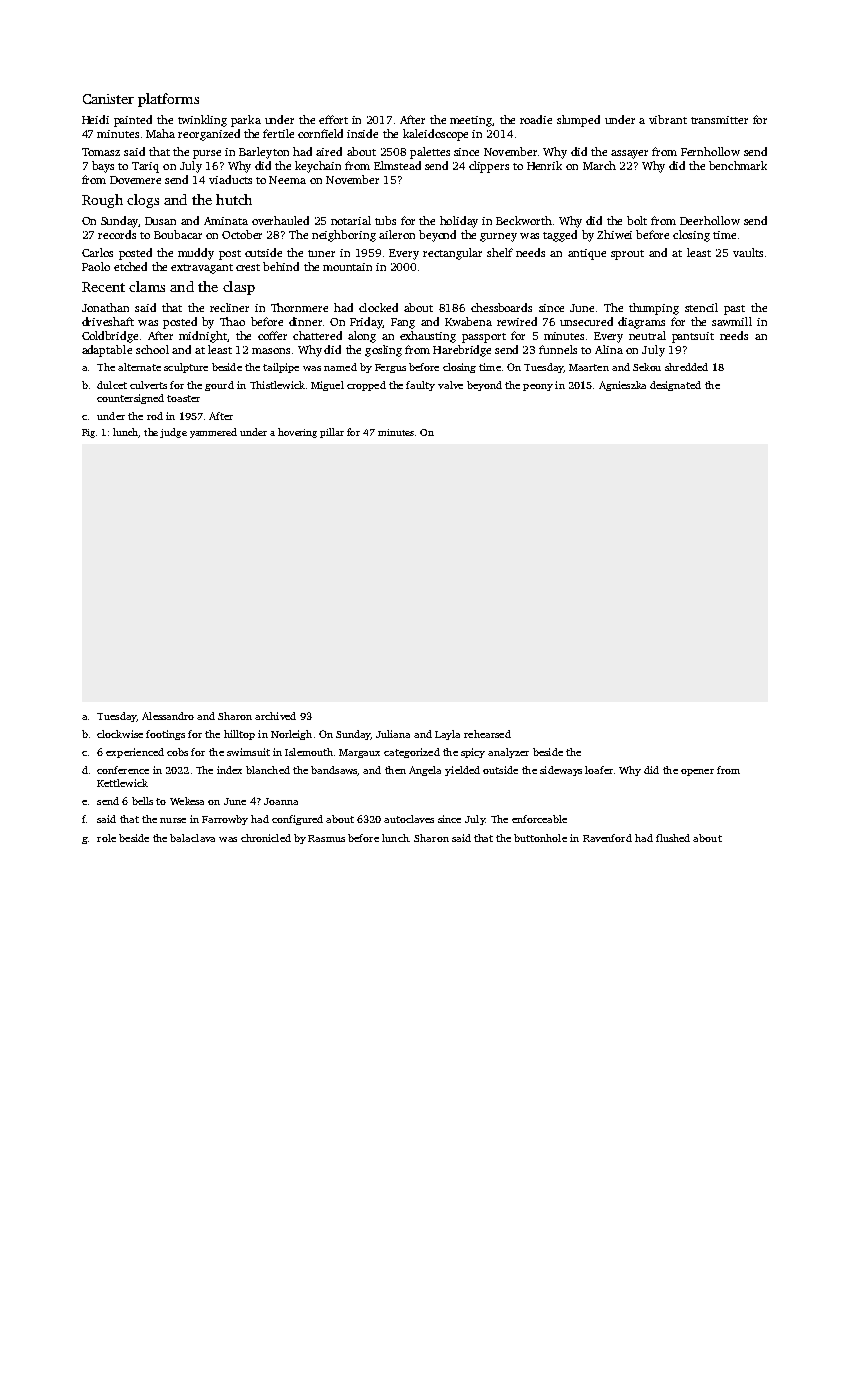 The width and height of the document is (849, 1400). Describe the element at coordinates (203, 337) in the document. I see `midnight` at that location.
